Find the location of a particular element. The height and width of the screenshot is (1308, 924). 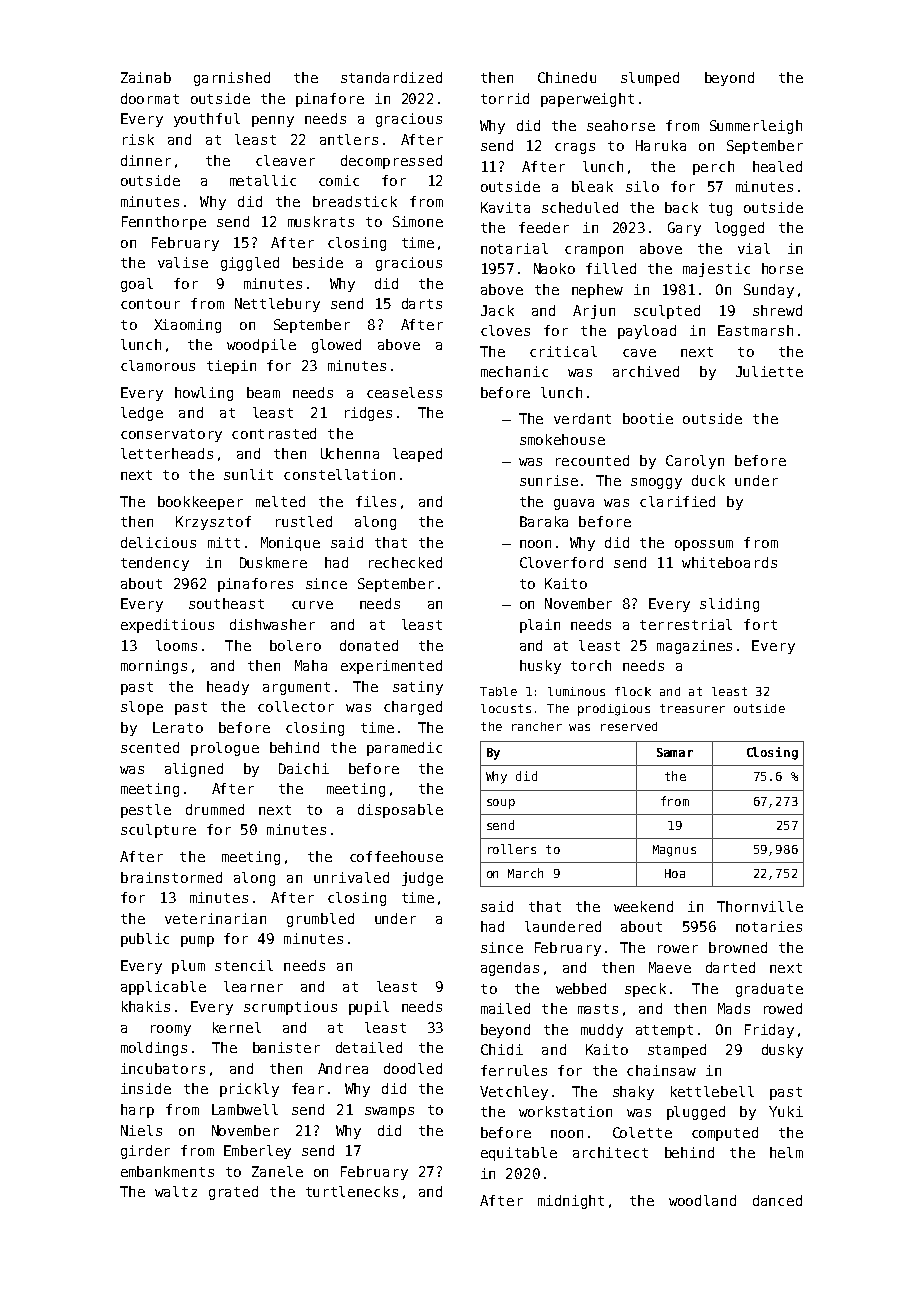

Chinedu is located at coordinates (567, 77).
